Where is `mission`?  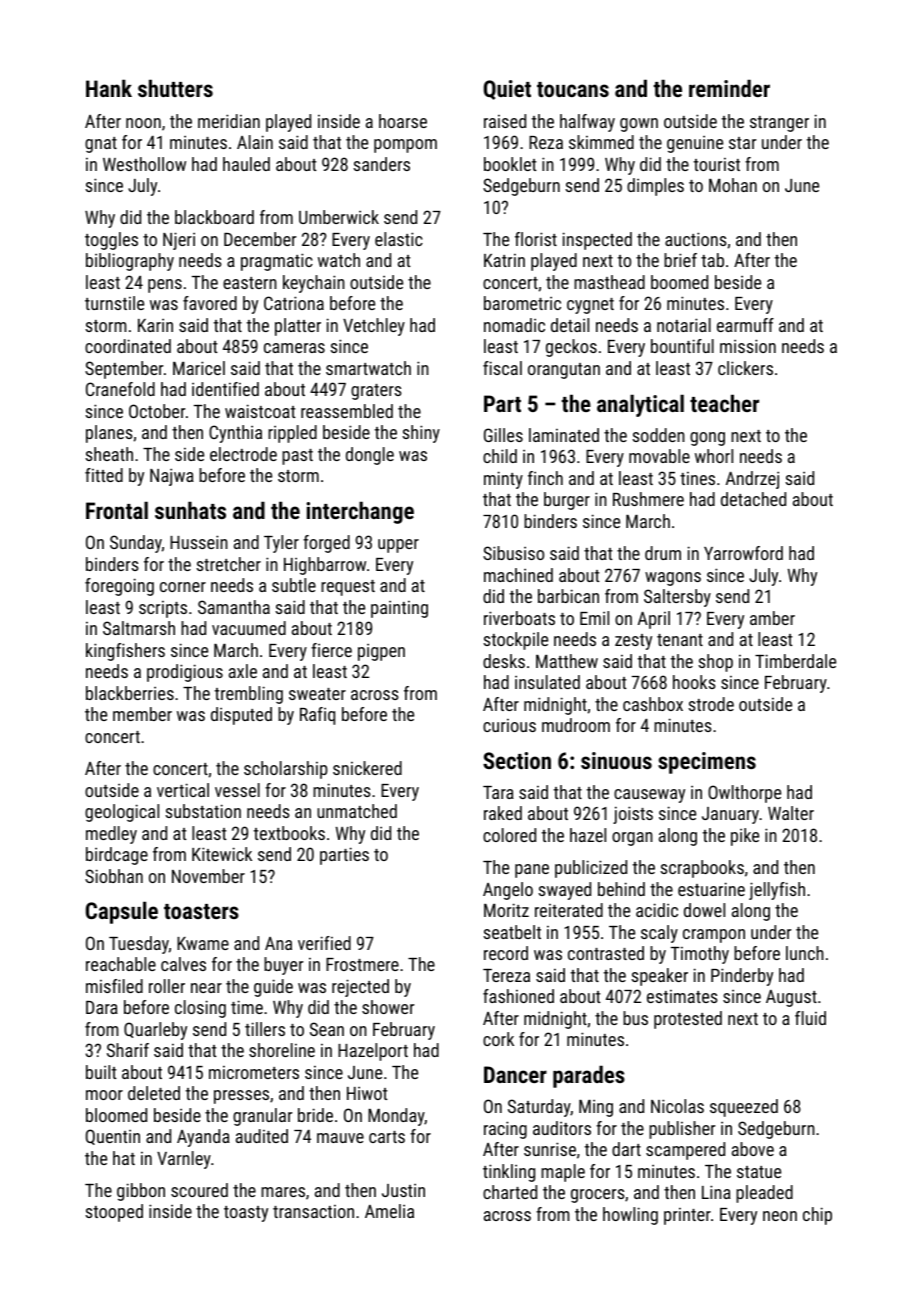 mission is located at coordinates (748, 346).
